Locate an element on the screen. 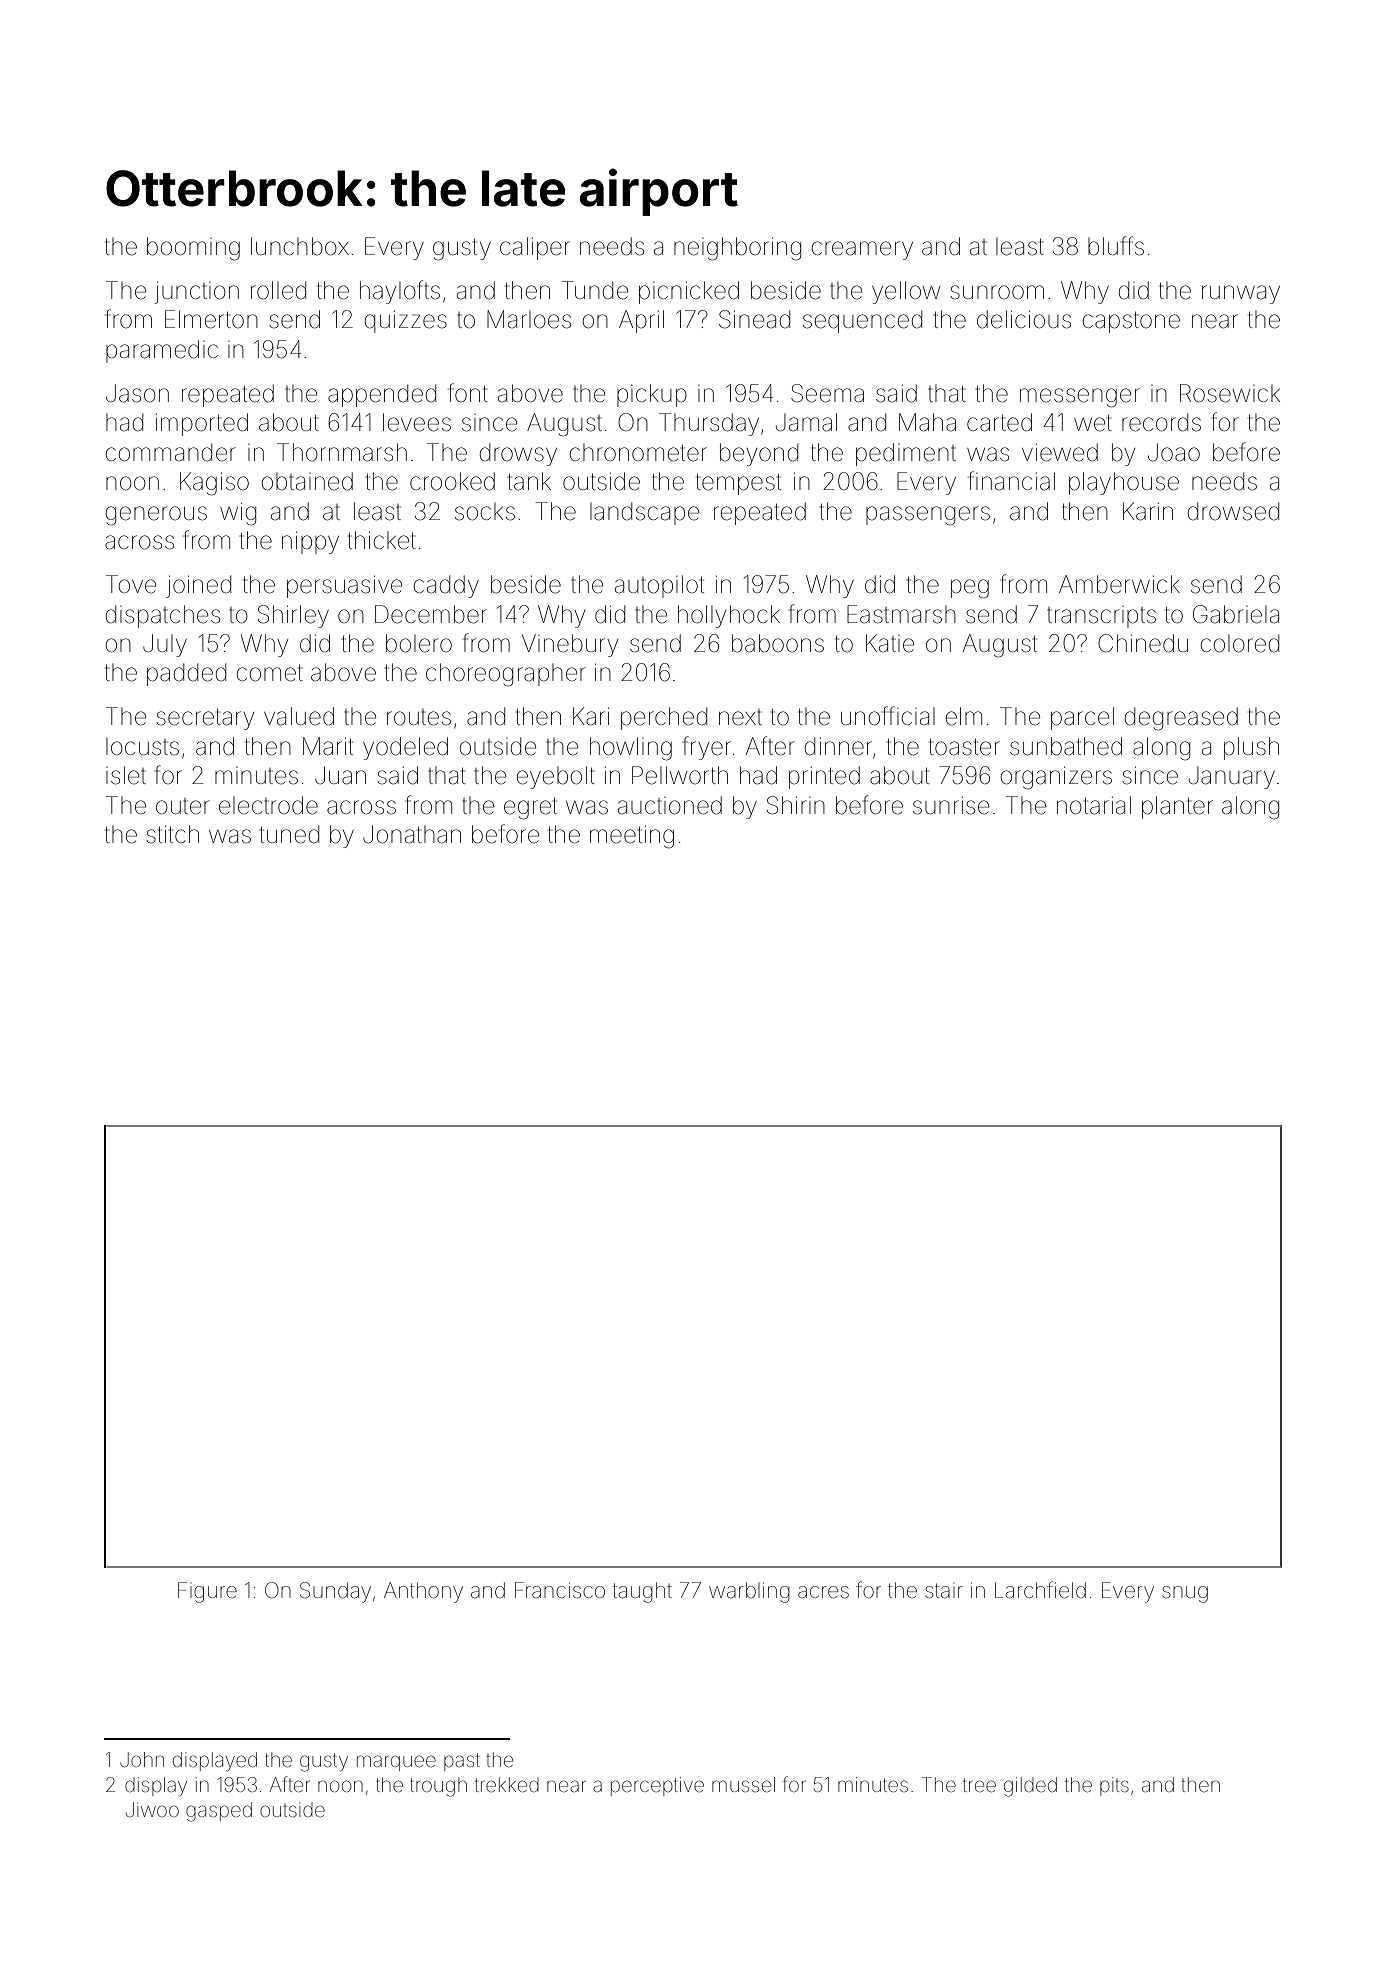 This screenshot has height=1969, width=1386. Figure is located at coordinates (207, 1592).
